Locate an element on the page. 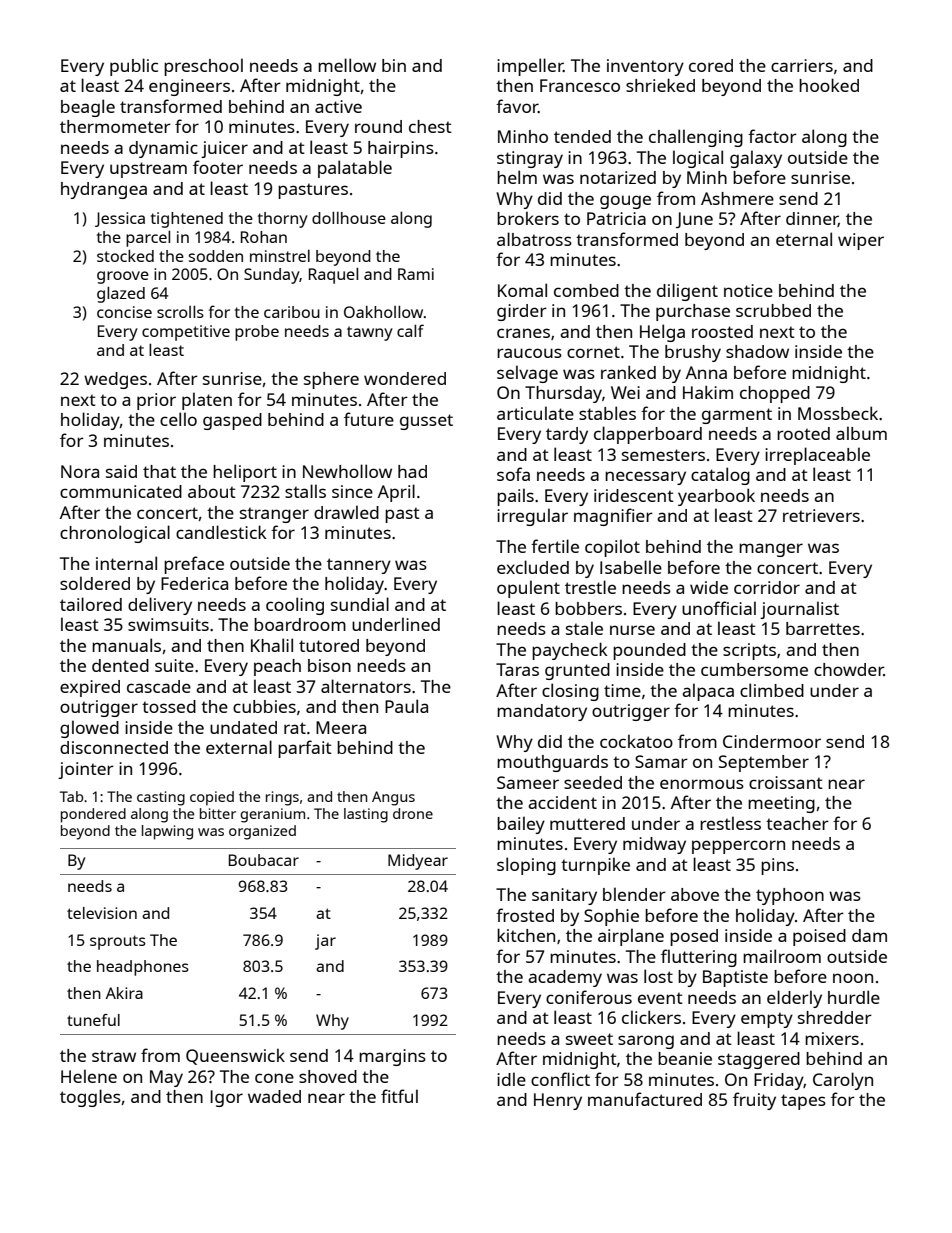 The height and width of the page is (1233, 952). lasting is located at coordinates (366, 815).
